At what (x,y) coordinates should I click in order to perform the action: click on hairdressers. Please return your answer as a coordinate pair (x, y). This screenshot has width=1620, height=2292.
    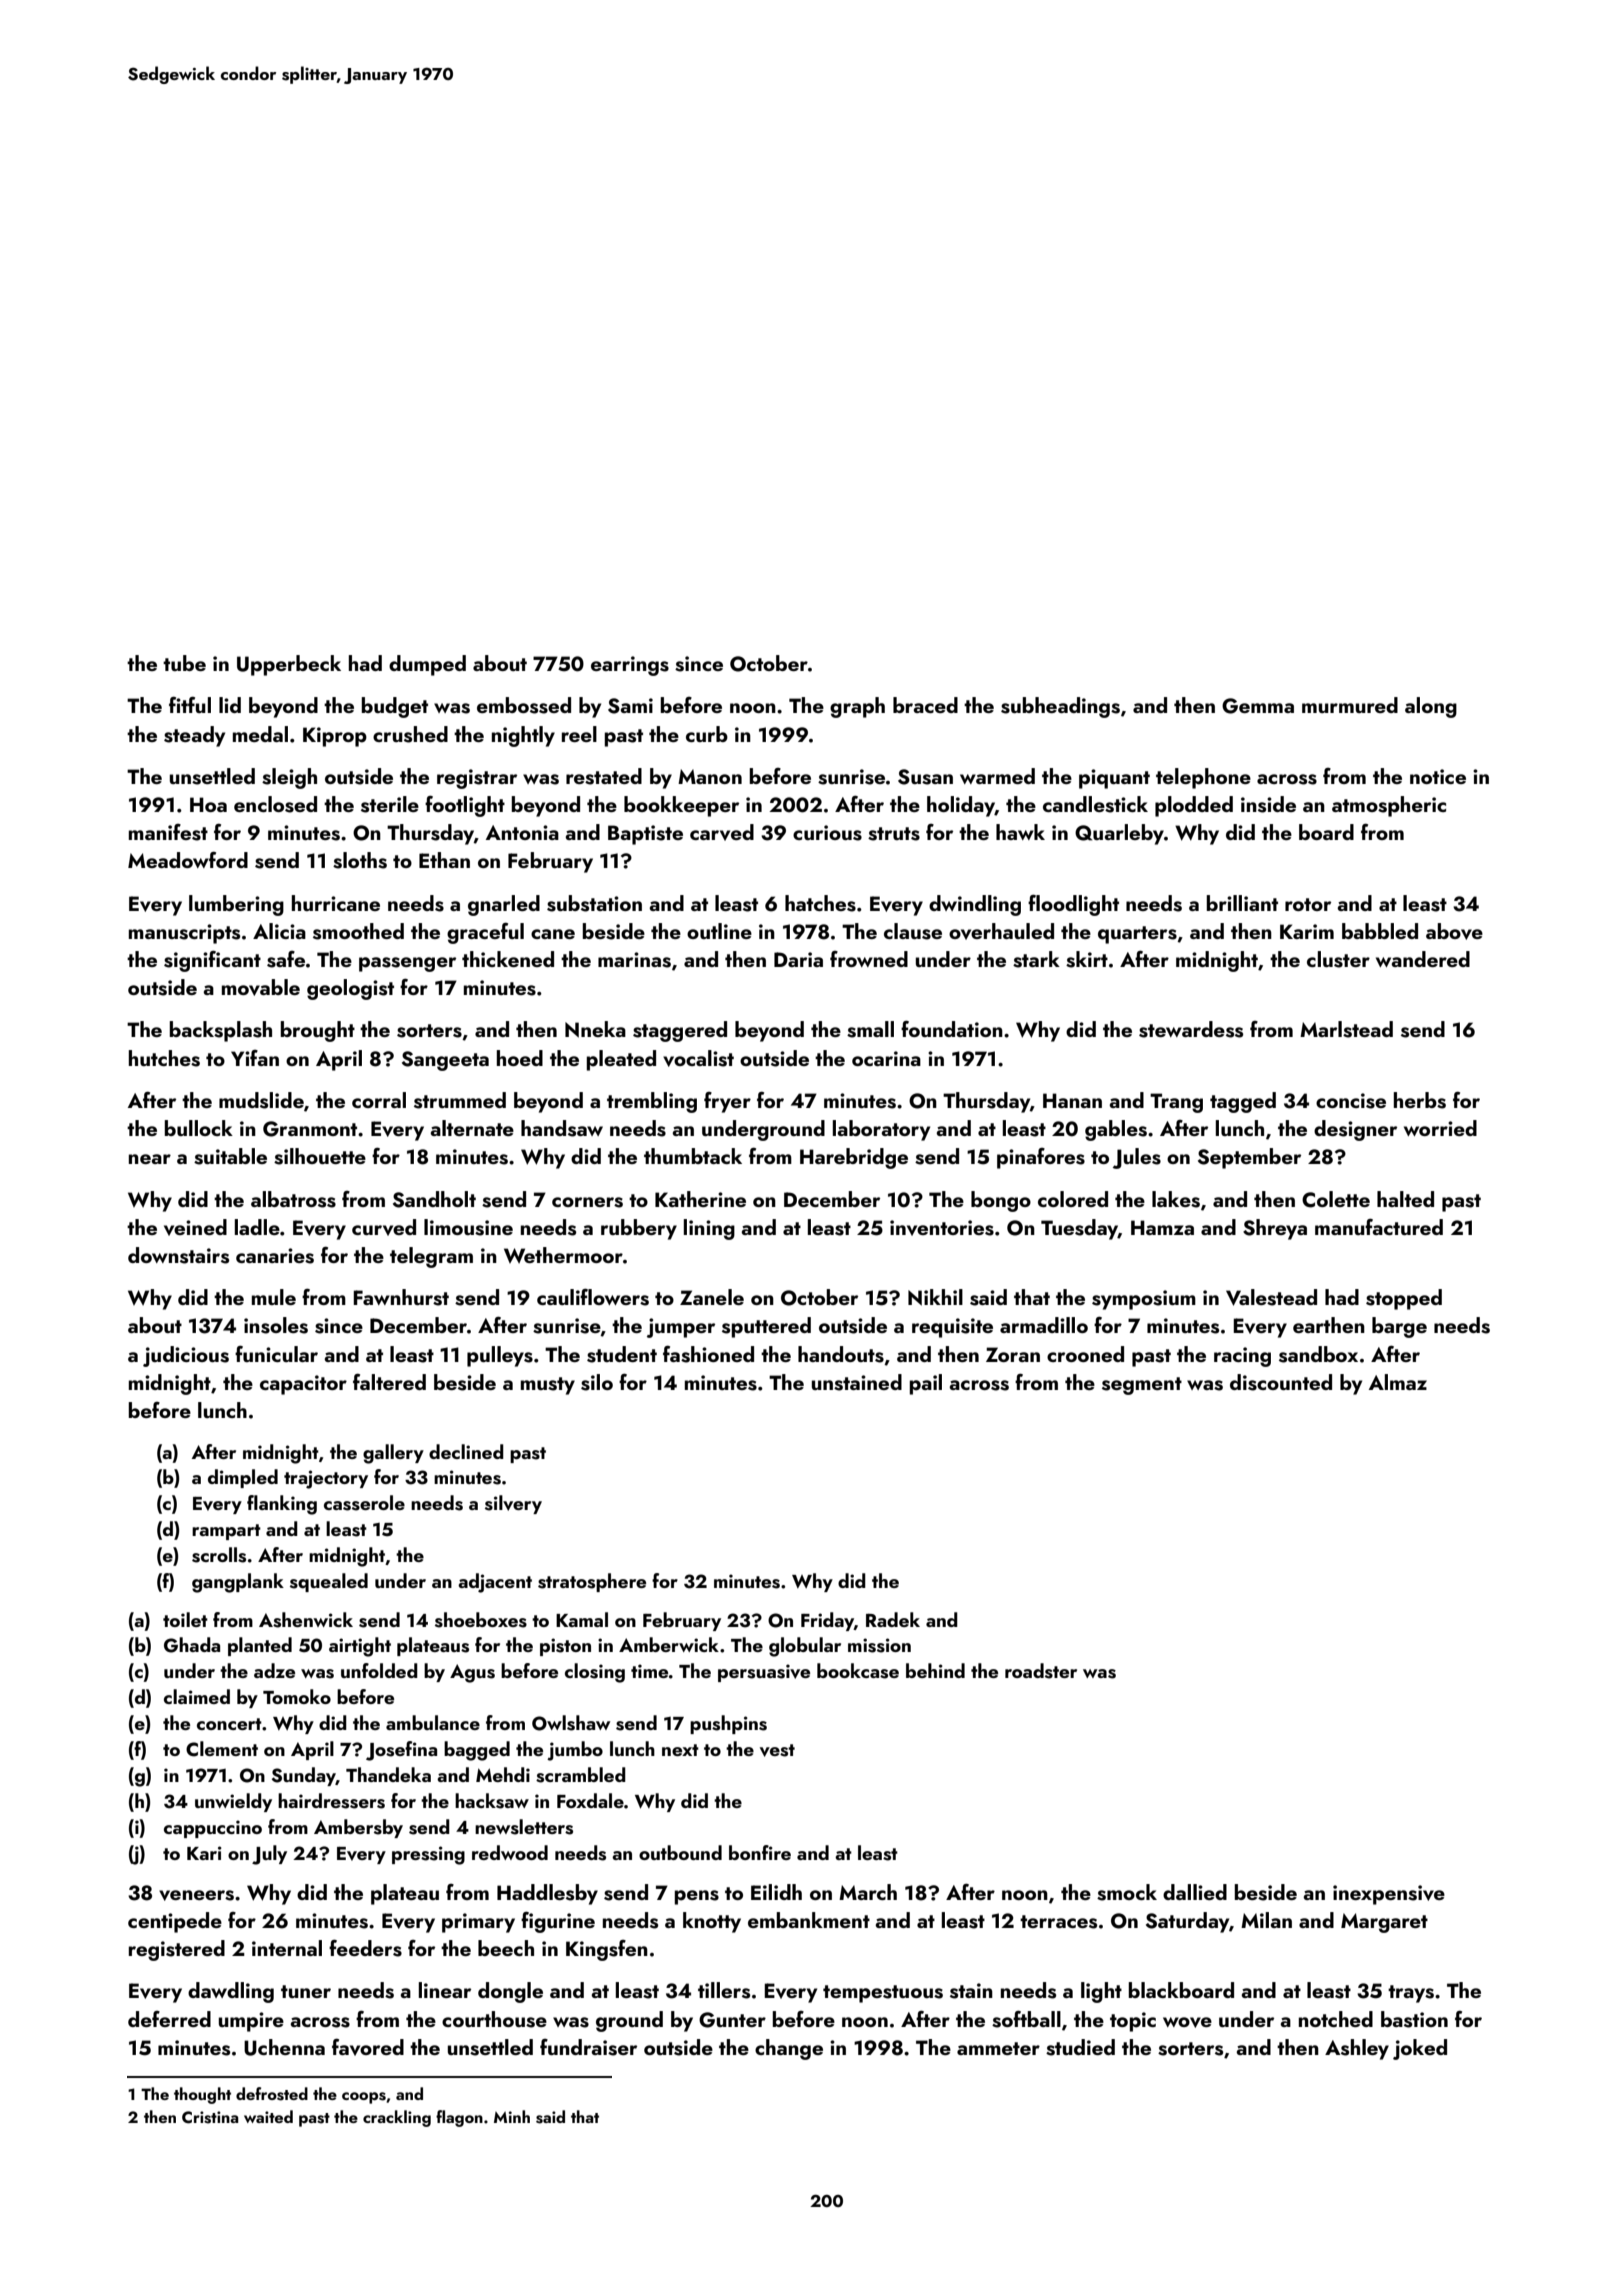
    Looking at the image, I should click on (331, 1801).
